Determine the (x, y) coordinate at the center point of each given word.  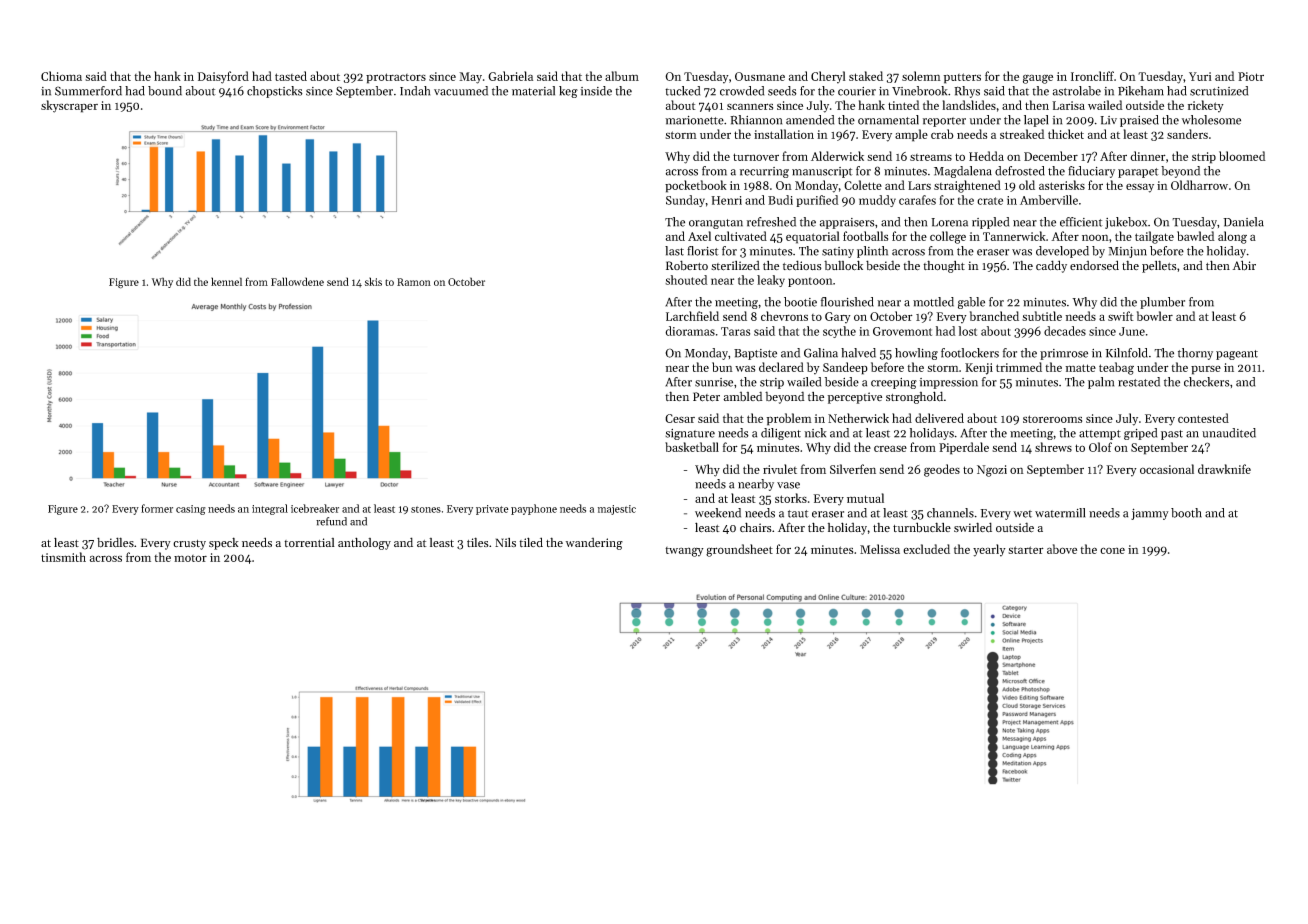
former (157, 508)
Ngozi (992, 471)
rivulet (780, 469)
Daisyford (223, 77)
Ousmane (760, 76)
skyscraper (69, 106)
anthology (364, 543)
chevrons (784, 316)
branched (994, 316)
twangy (684, 552)
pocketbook (696, 186)
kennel (226, 281)
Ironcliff (1092, 76)
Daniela (1243, 222)
